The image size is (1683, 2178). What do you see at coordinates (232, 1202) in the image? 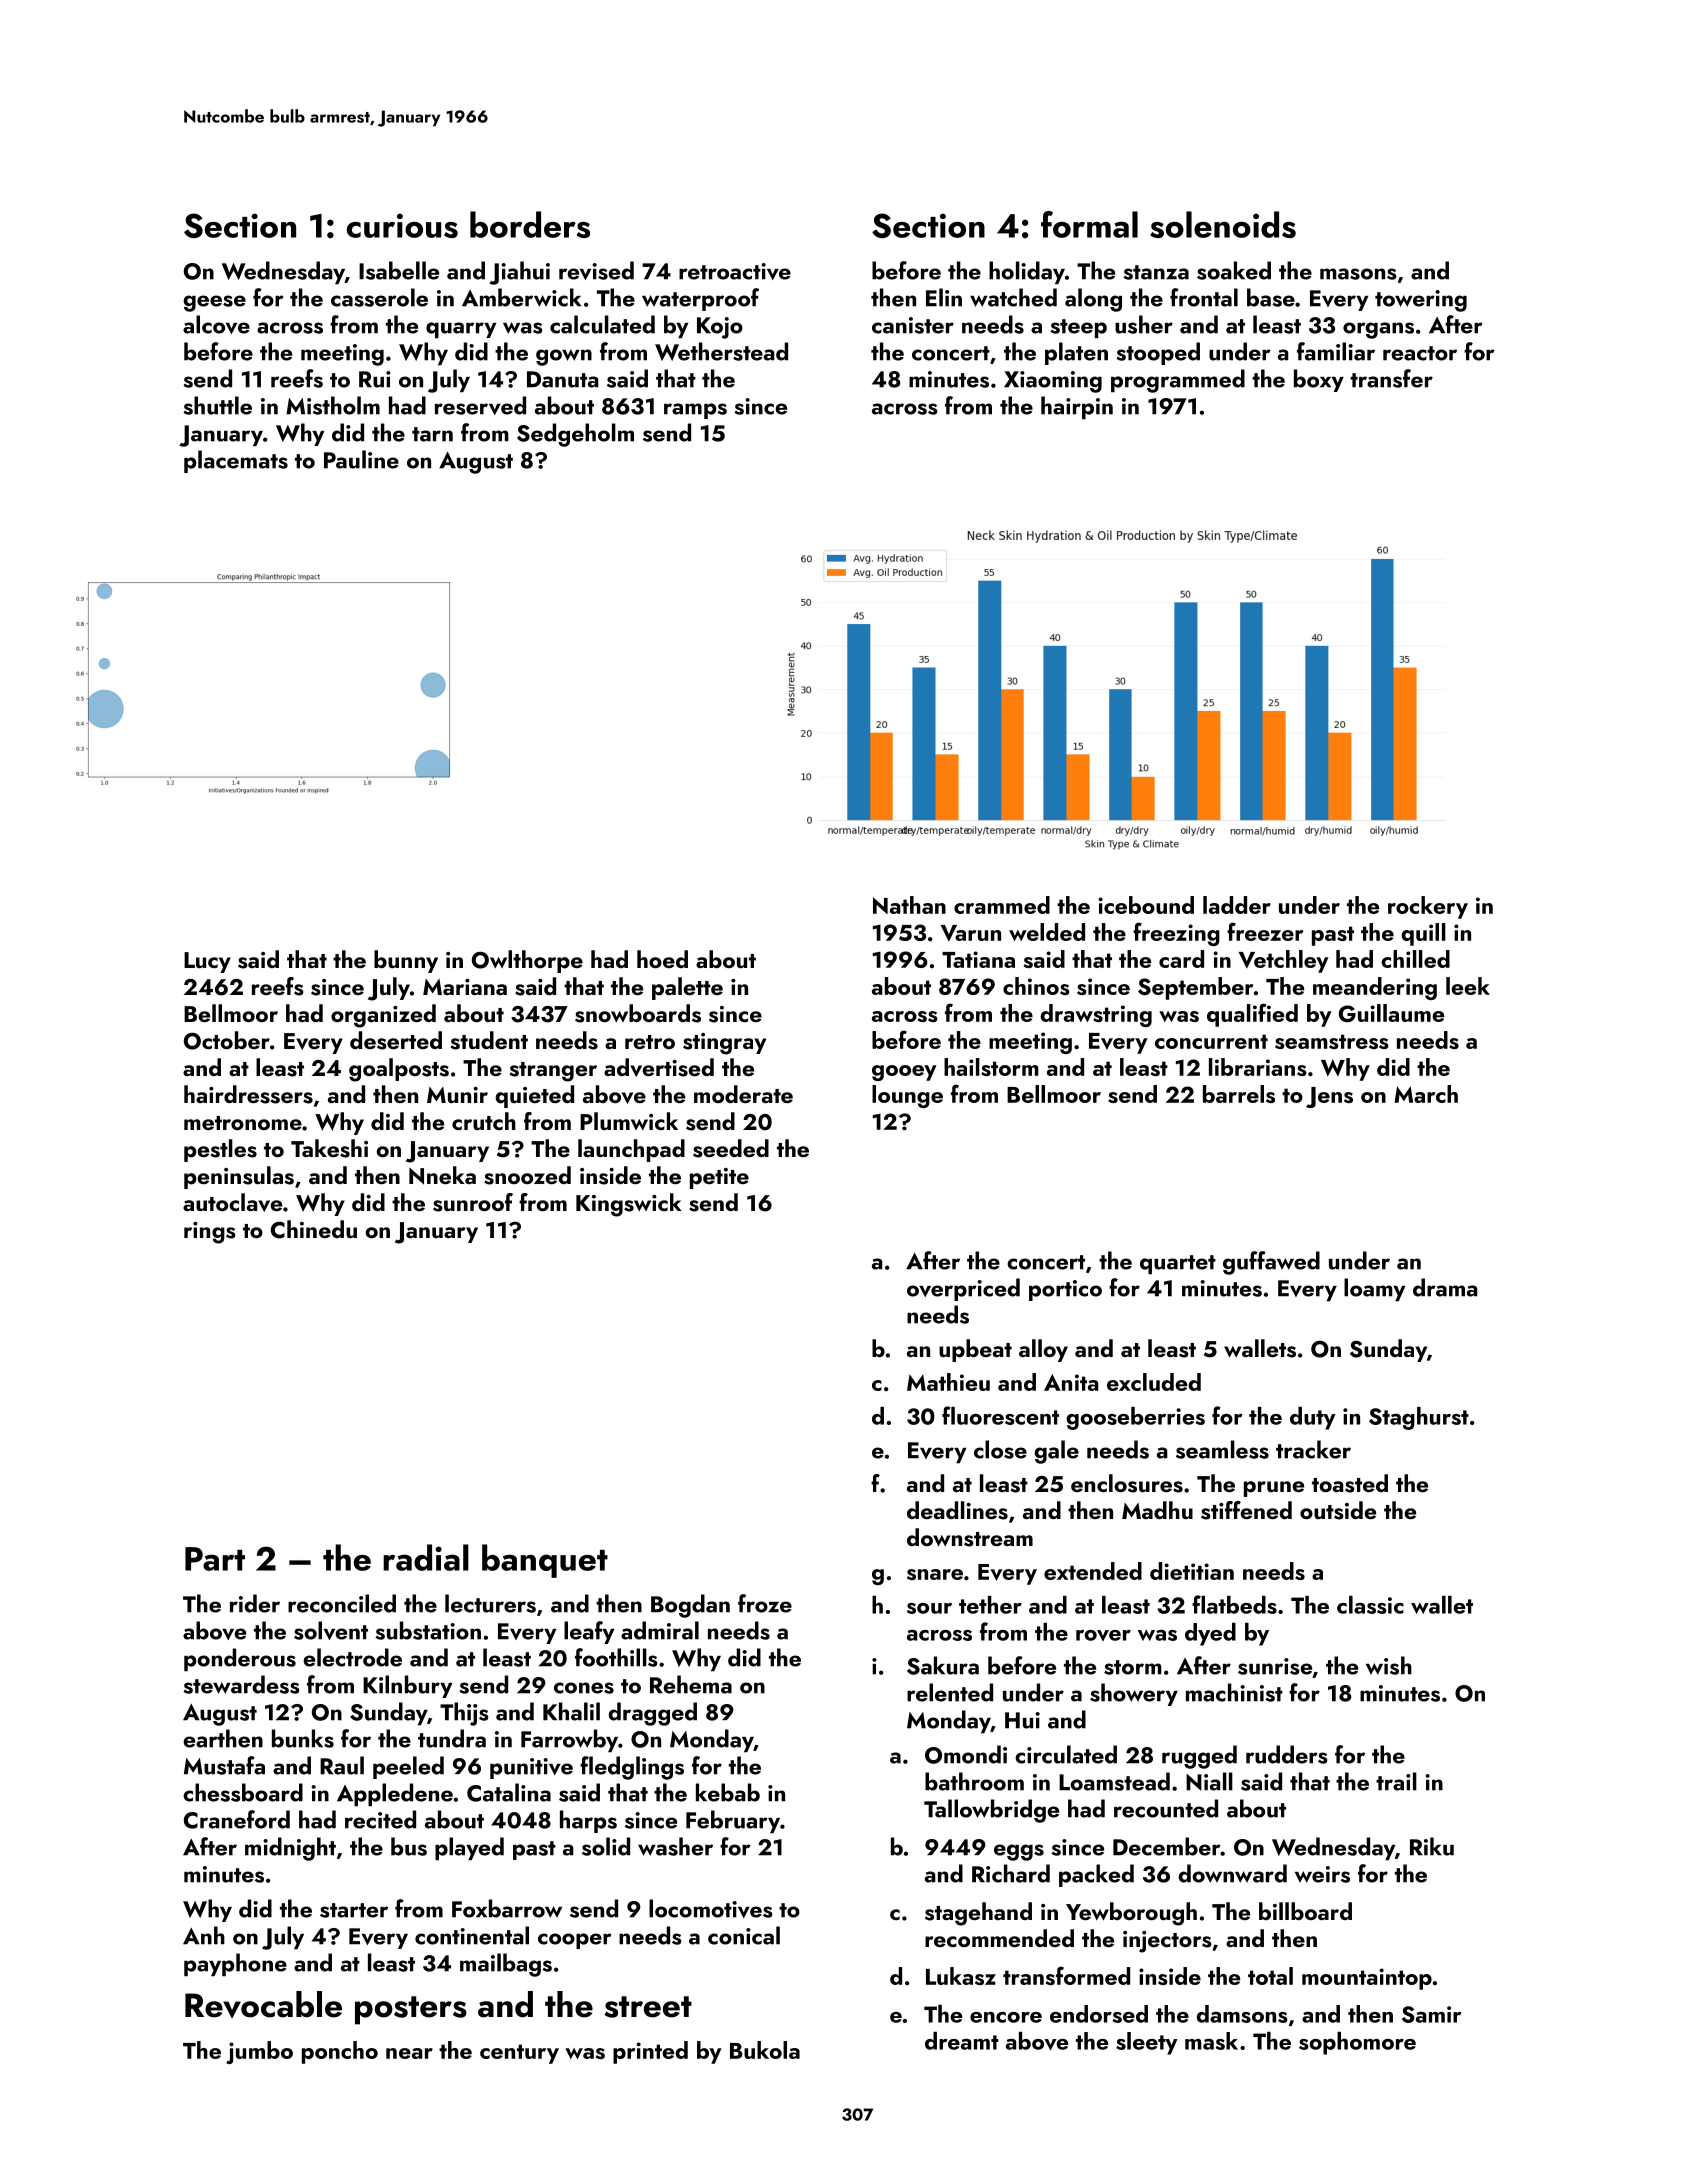
I see `autoclave` at bounding box center [232, 1202].
